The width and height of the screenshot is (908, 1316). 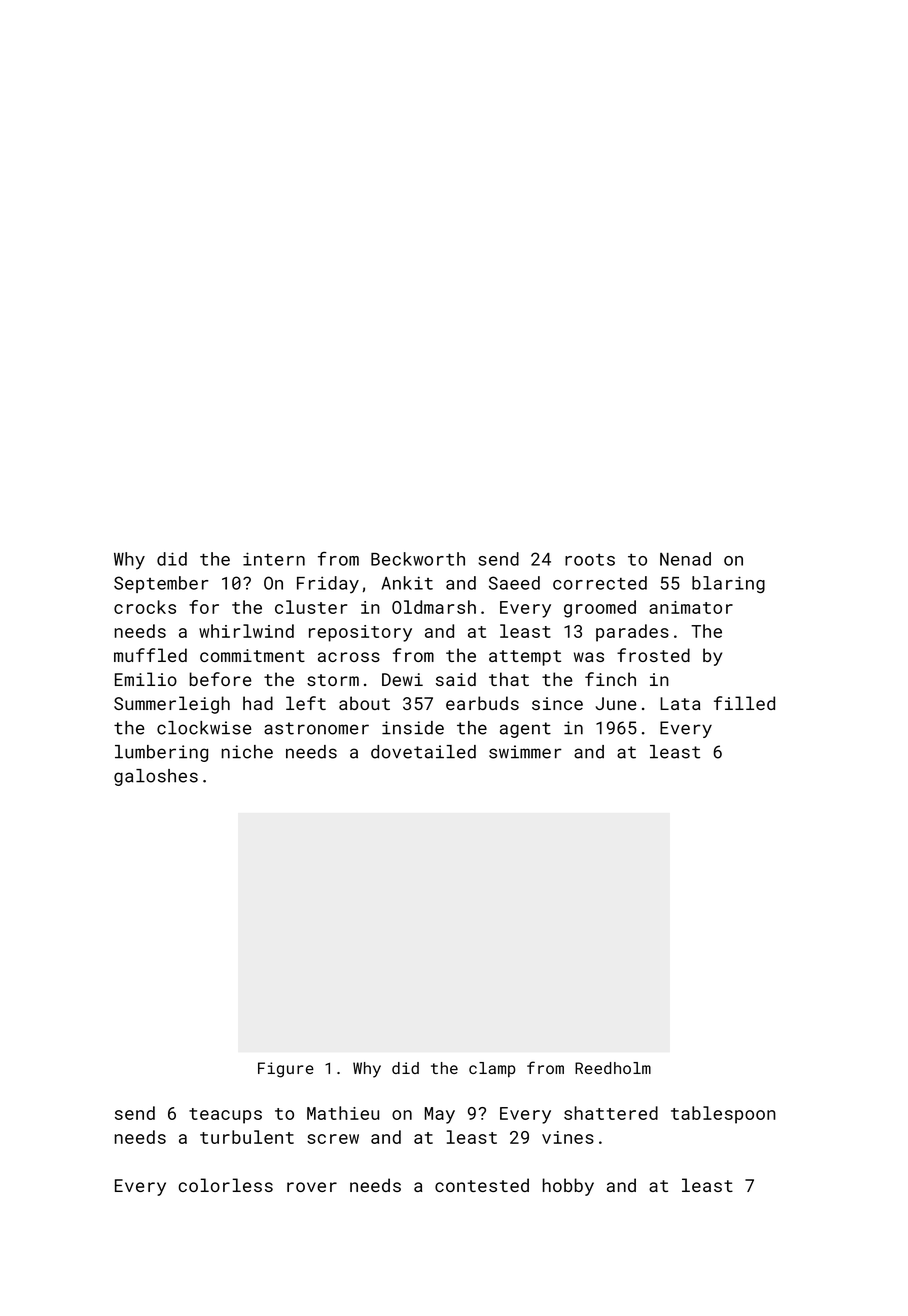 What do you see at coordinates (156, 777) in the screenshot?
I see `galoshes` at bounding box center [156, 777].
